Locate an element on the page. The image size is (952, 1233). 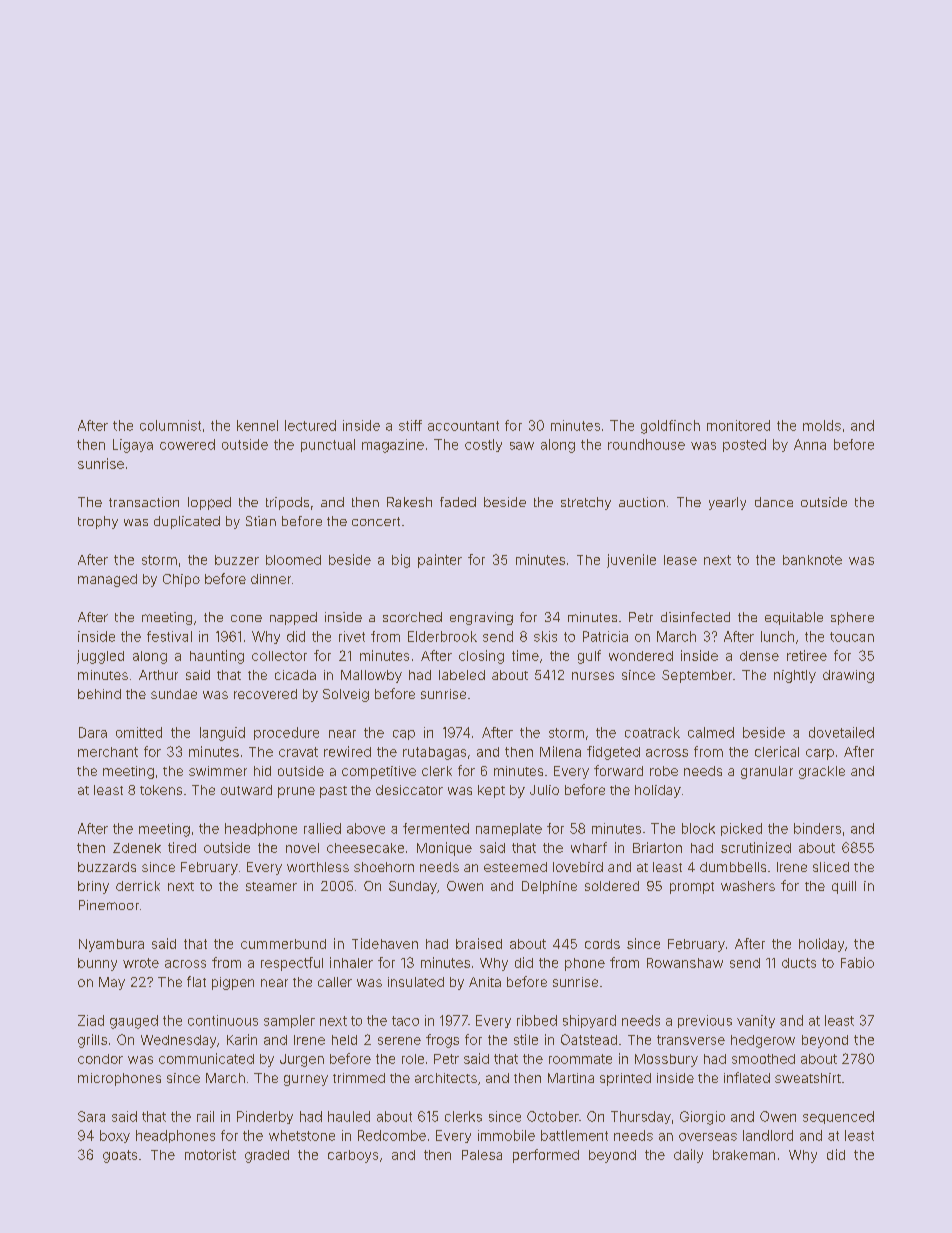
rail is located at coordinates (205, 1116).
